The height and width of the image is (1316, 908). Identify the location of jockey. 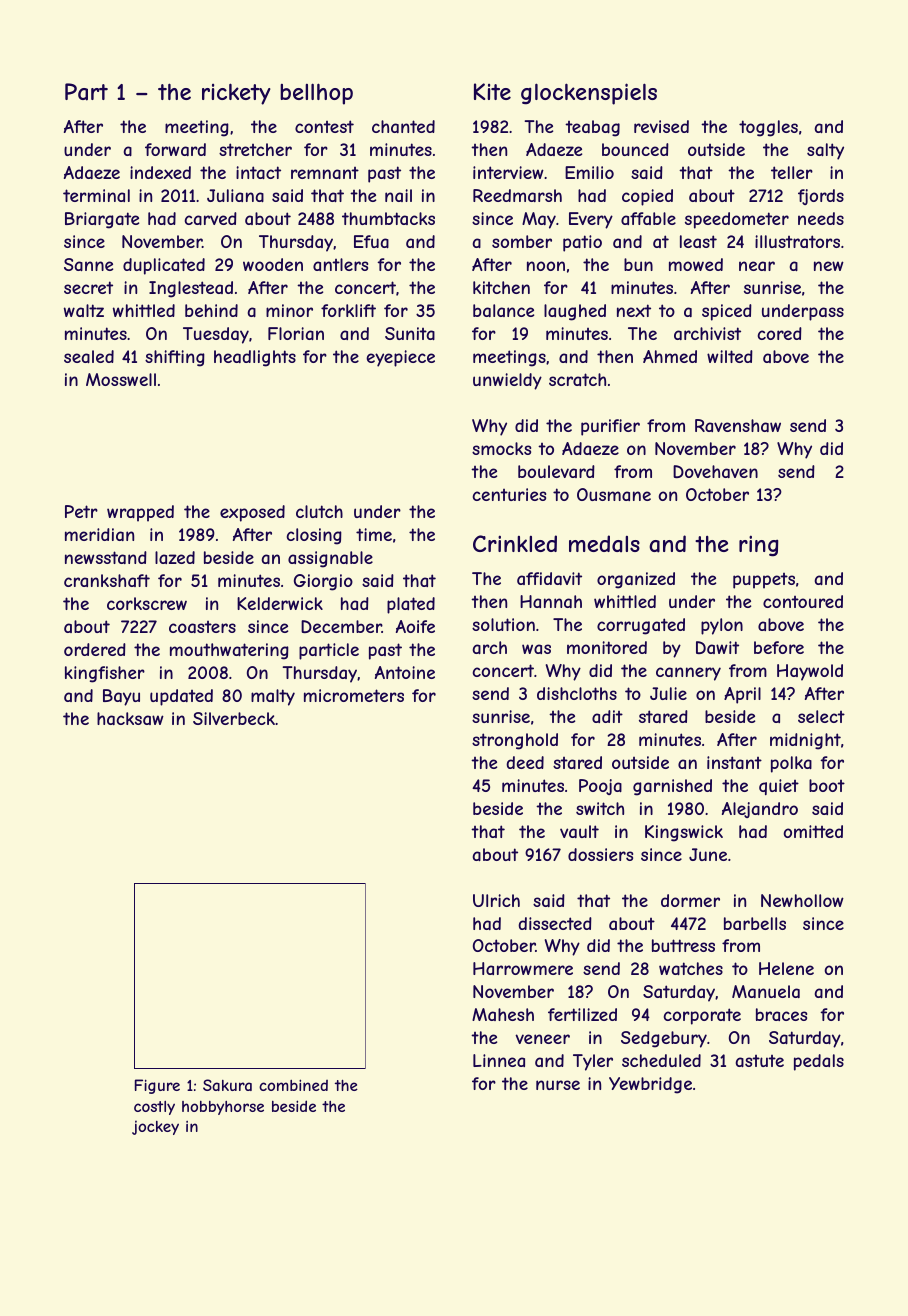
(155, 1127).
